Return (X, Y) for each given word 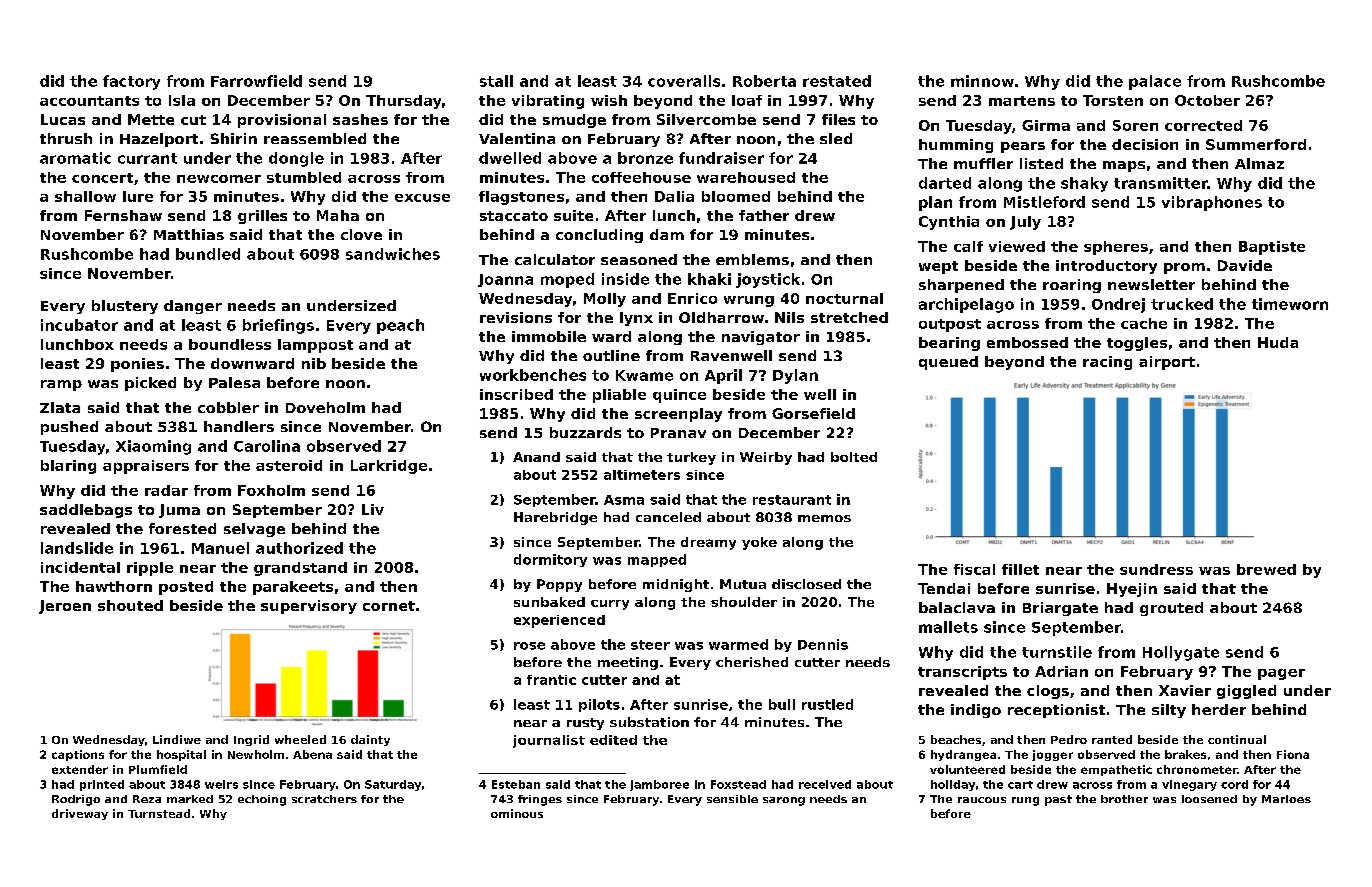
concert (102, 178)
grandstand (300, 569)
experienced (559, 621)
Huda (1278, 342)
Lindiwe (177, 739)
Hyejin (1132, 590)
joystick (768, 280)
